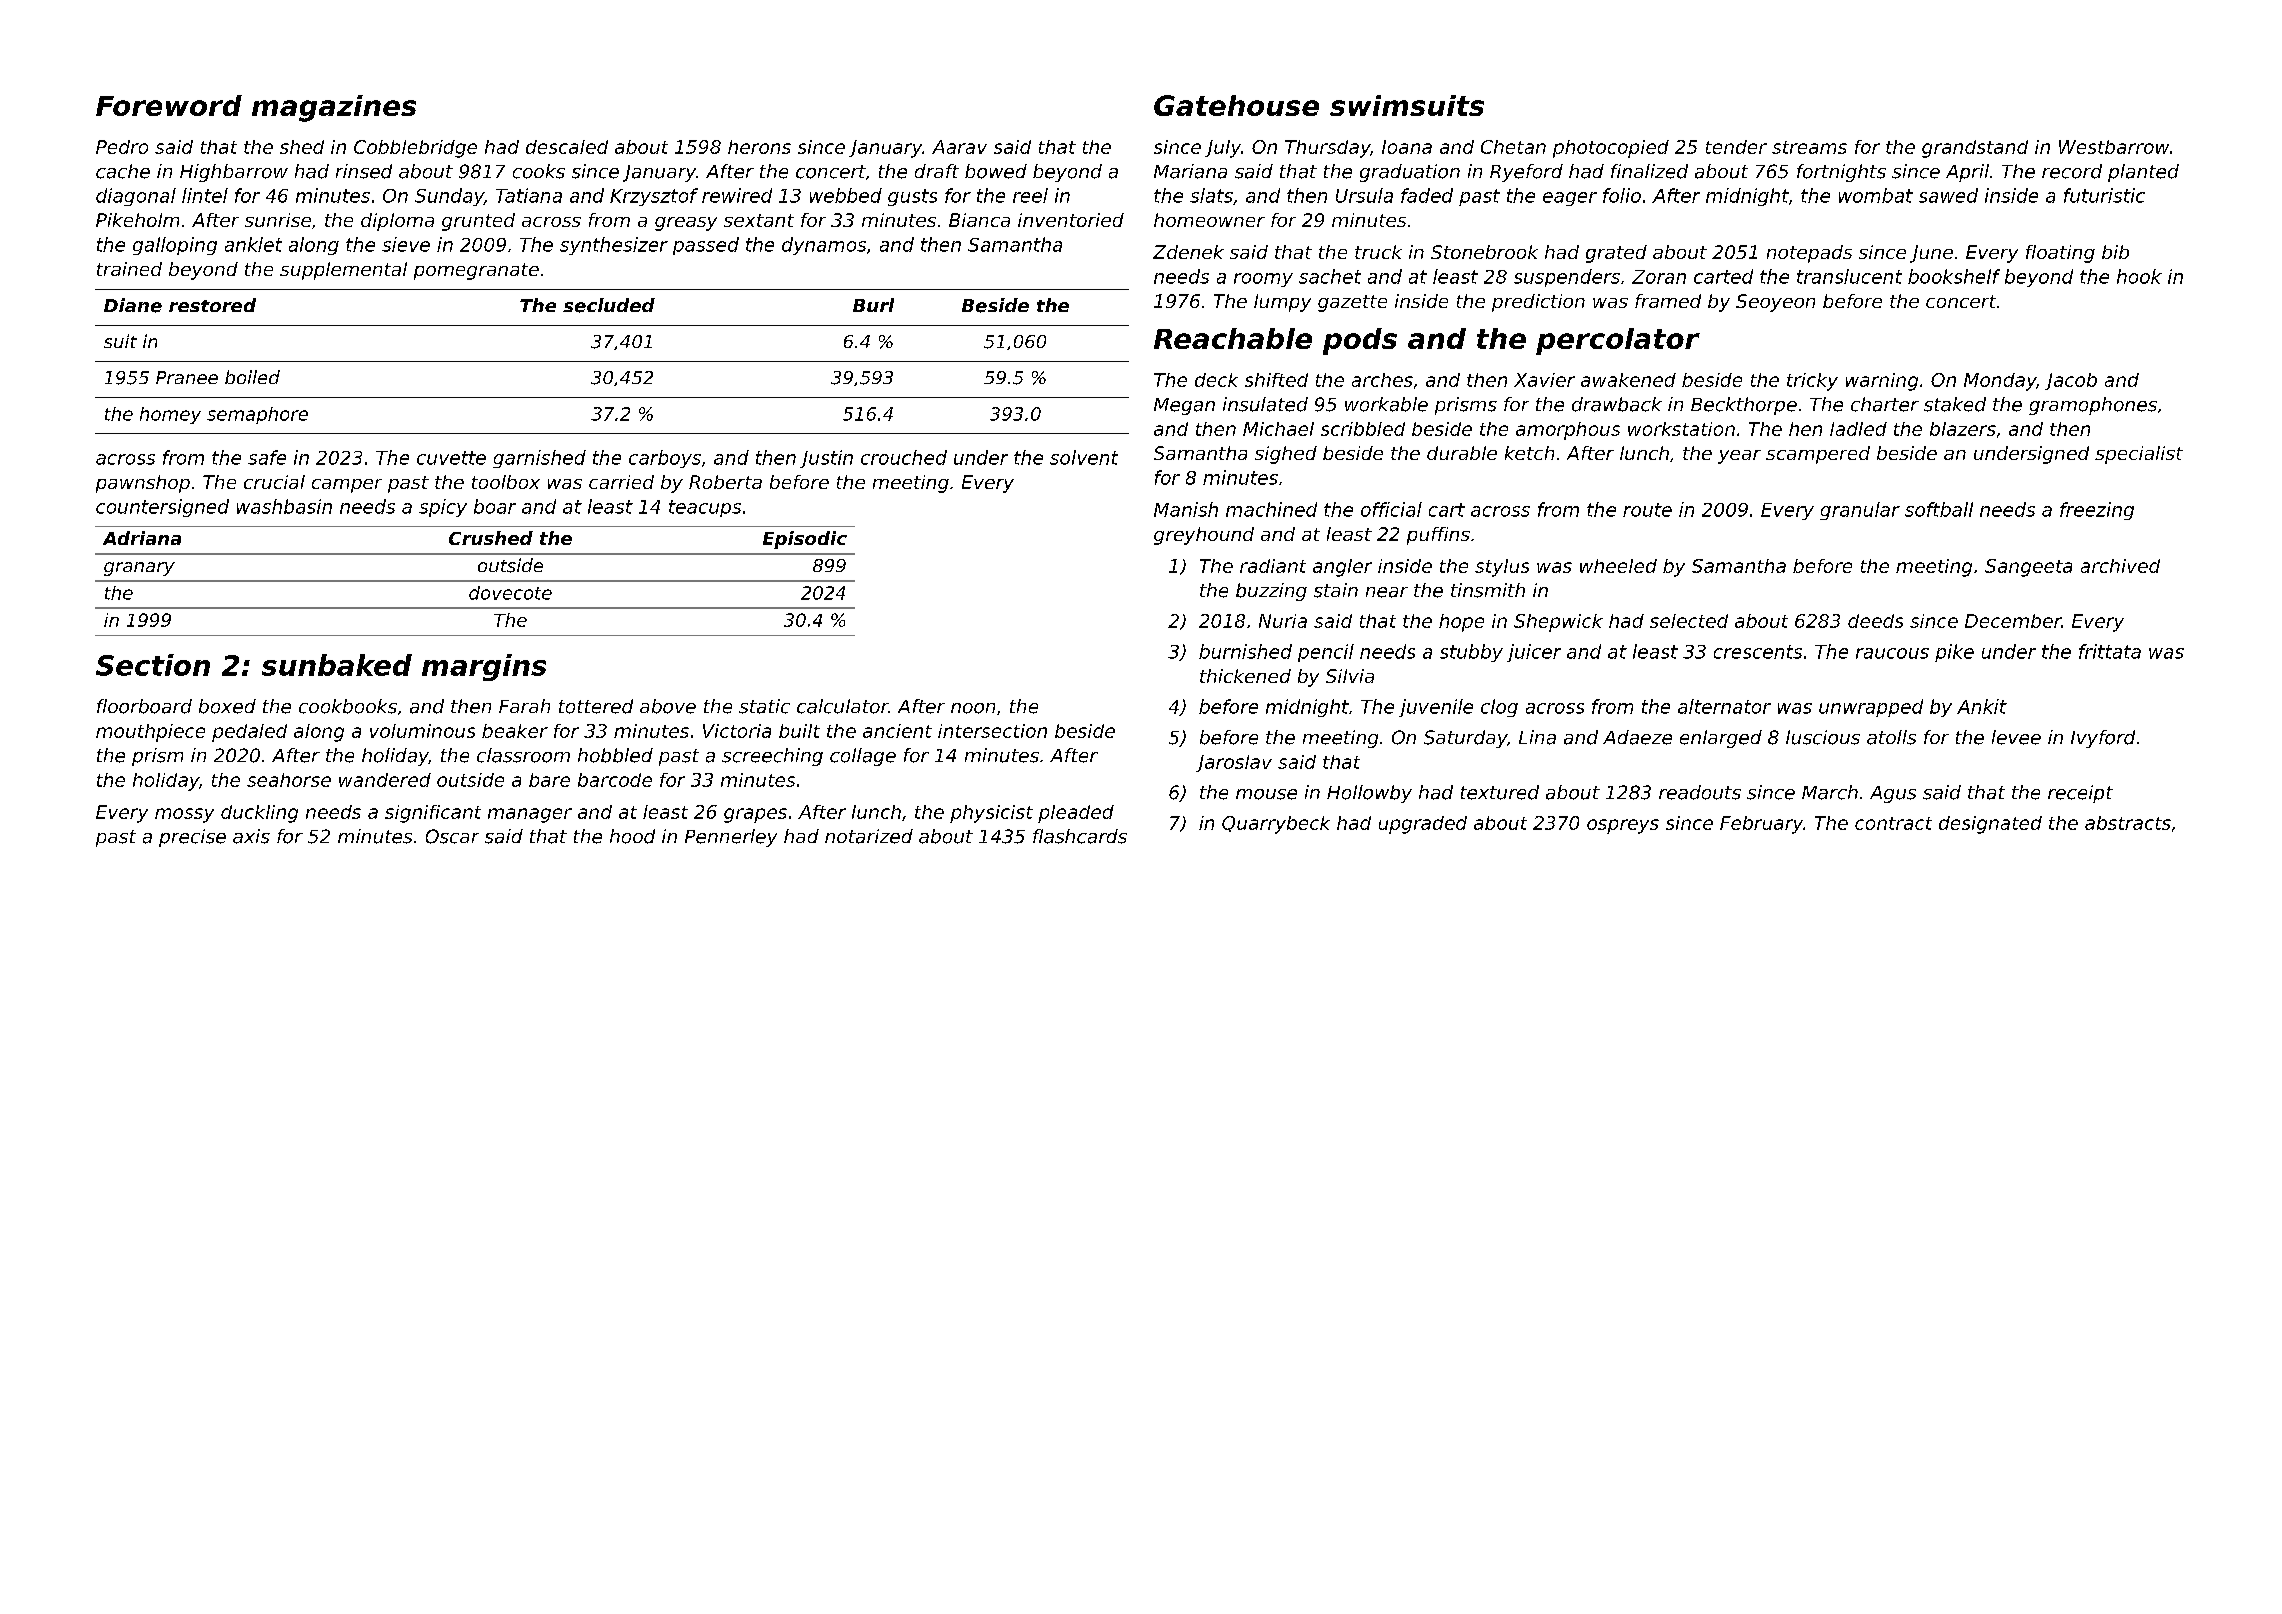 The image size is (2282, 1614). What do you see at coordinates (2110, 651) in the page?
I see `frittata` at bounding box center [2110, 651].
